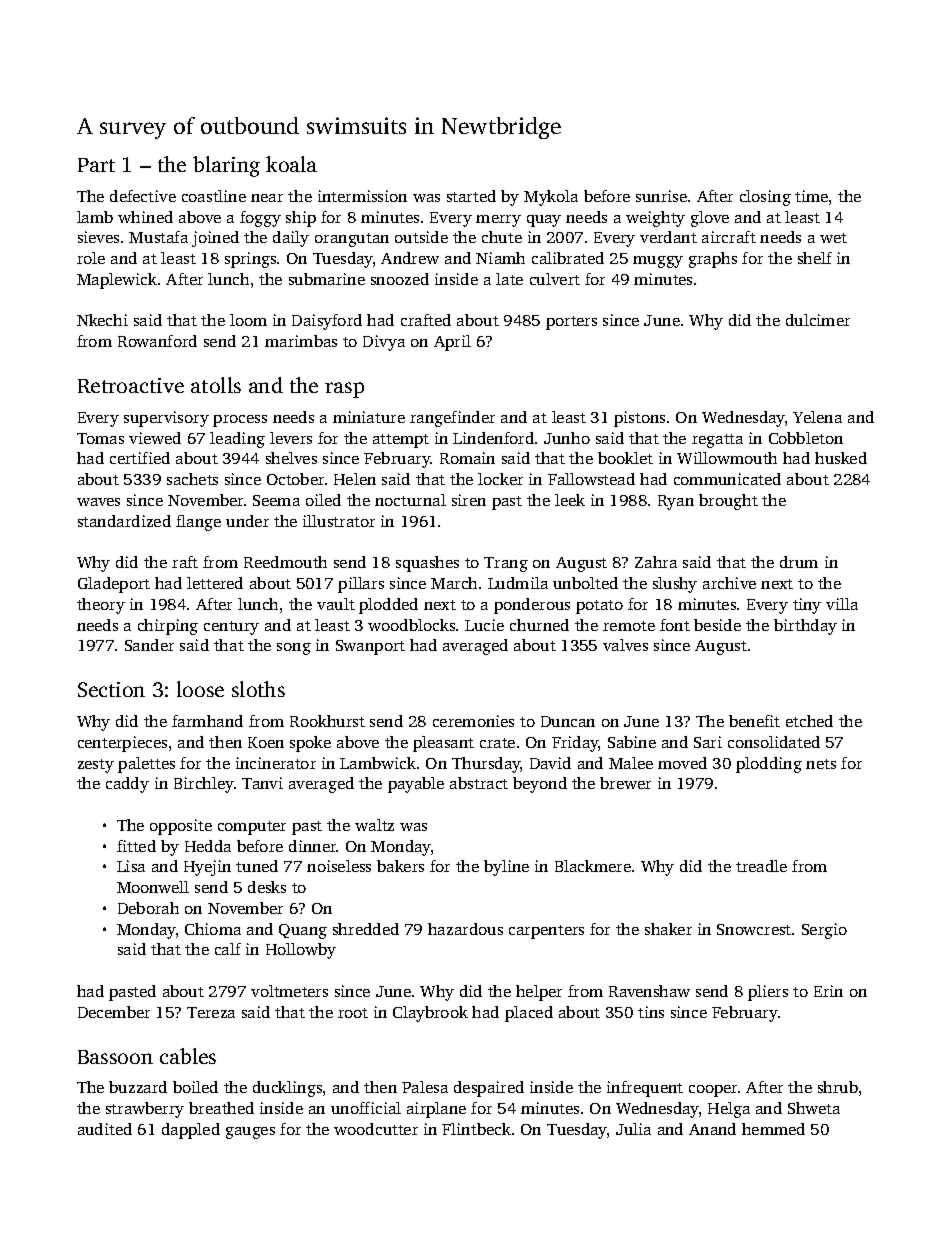  Describe the element at coordinates (593, 866) in the screenshot. I see `Blackmere` at that location.
